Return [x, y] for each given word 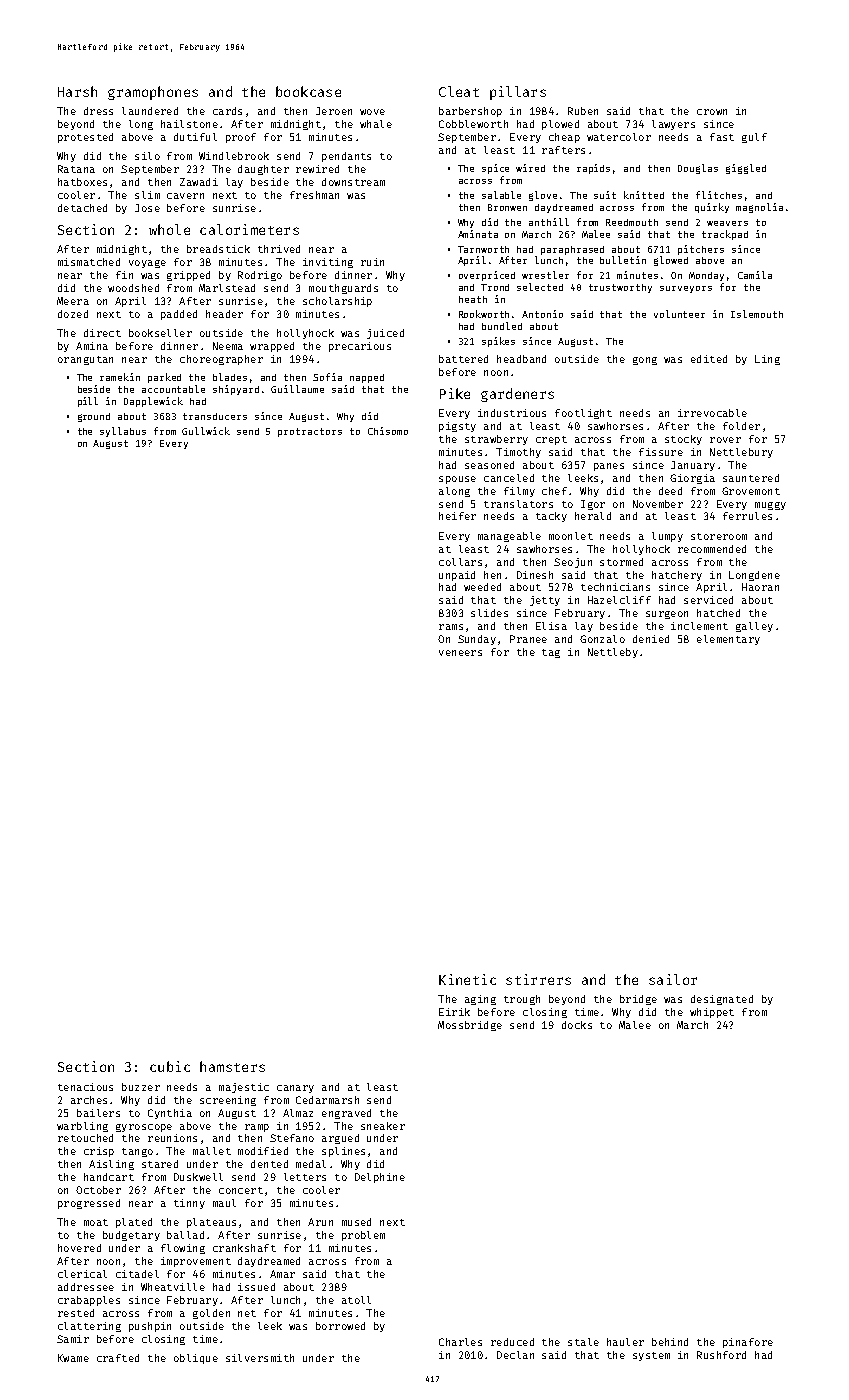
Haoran [760, 587]
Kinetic [467, 979]
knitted [644, 195]
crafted [118, 1358]
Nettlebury [741, 453]
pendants [346, 157]
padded [179, 315]
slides [489, 613]
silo [147, 156]
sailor [673, 979]
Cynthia [170, 1114]
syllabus [123, 432]
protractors [310, 432]
